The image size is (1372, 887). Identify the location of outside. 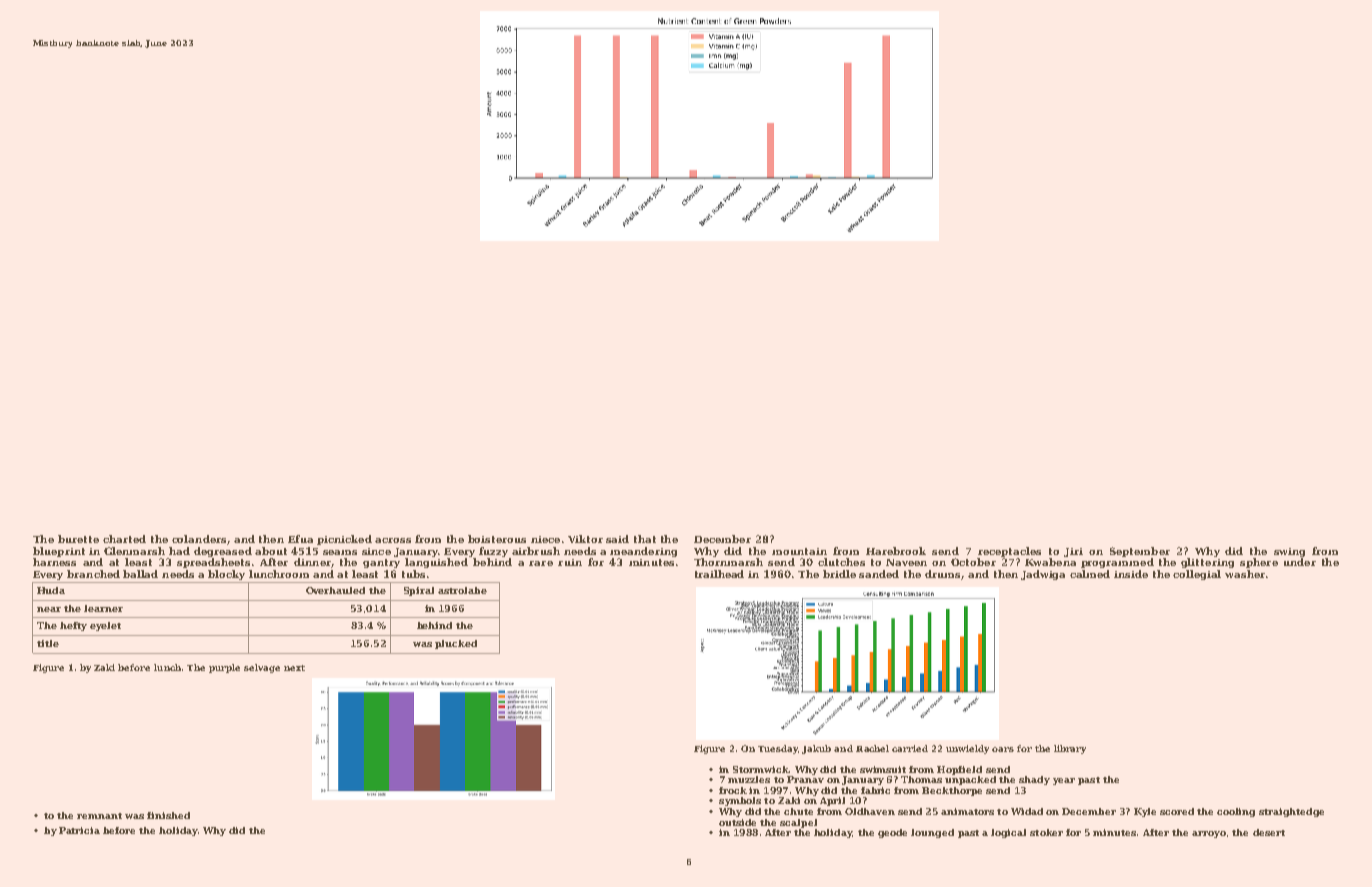
(737, 822).
